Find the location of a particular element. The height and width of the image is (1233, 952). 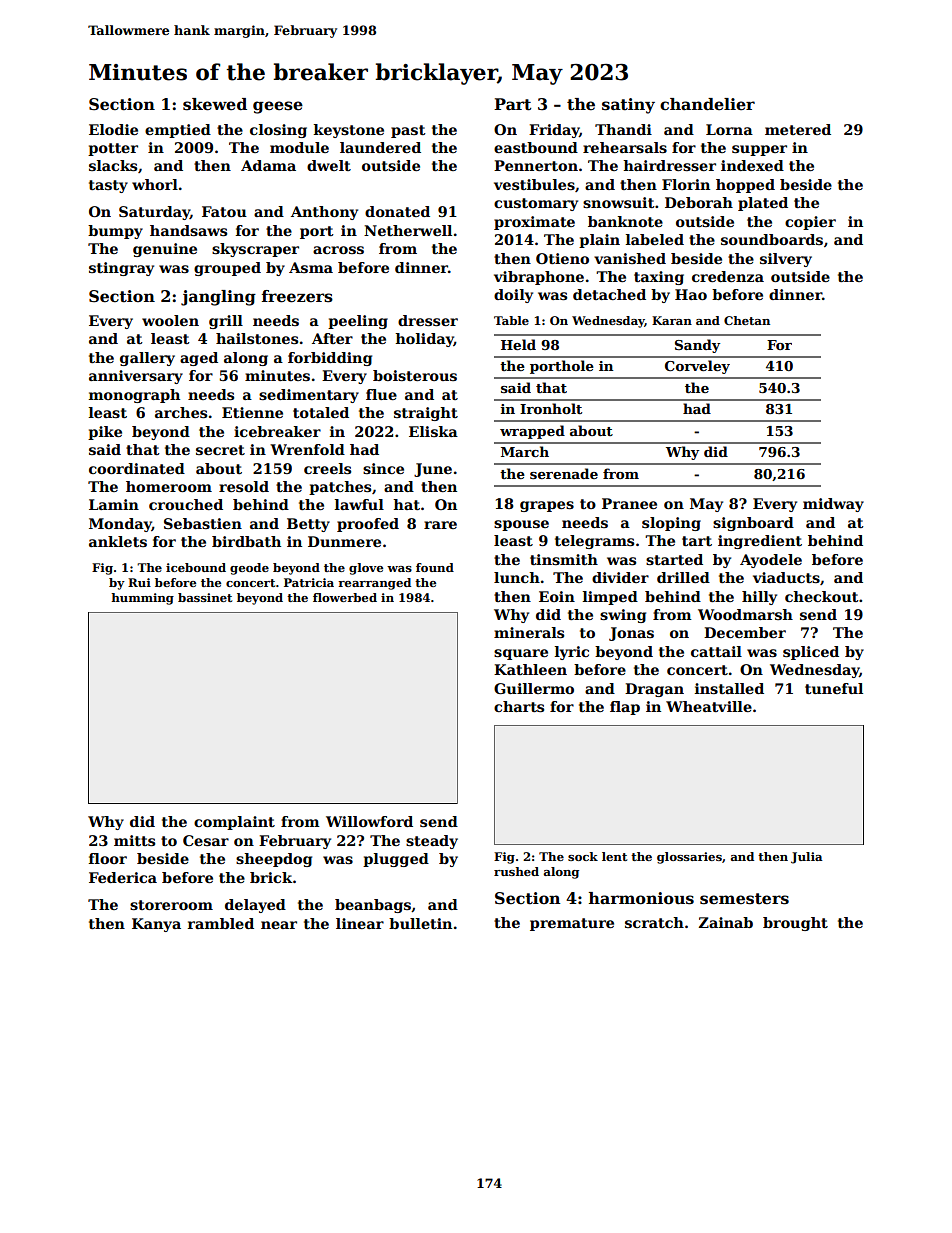

ingredient is located at coordinates (760, 542).
